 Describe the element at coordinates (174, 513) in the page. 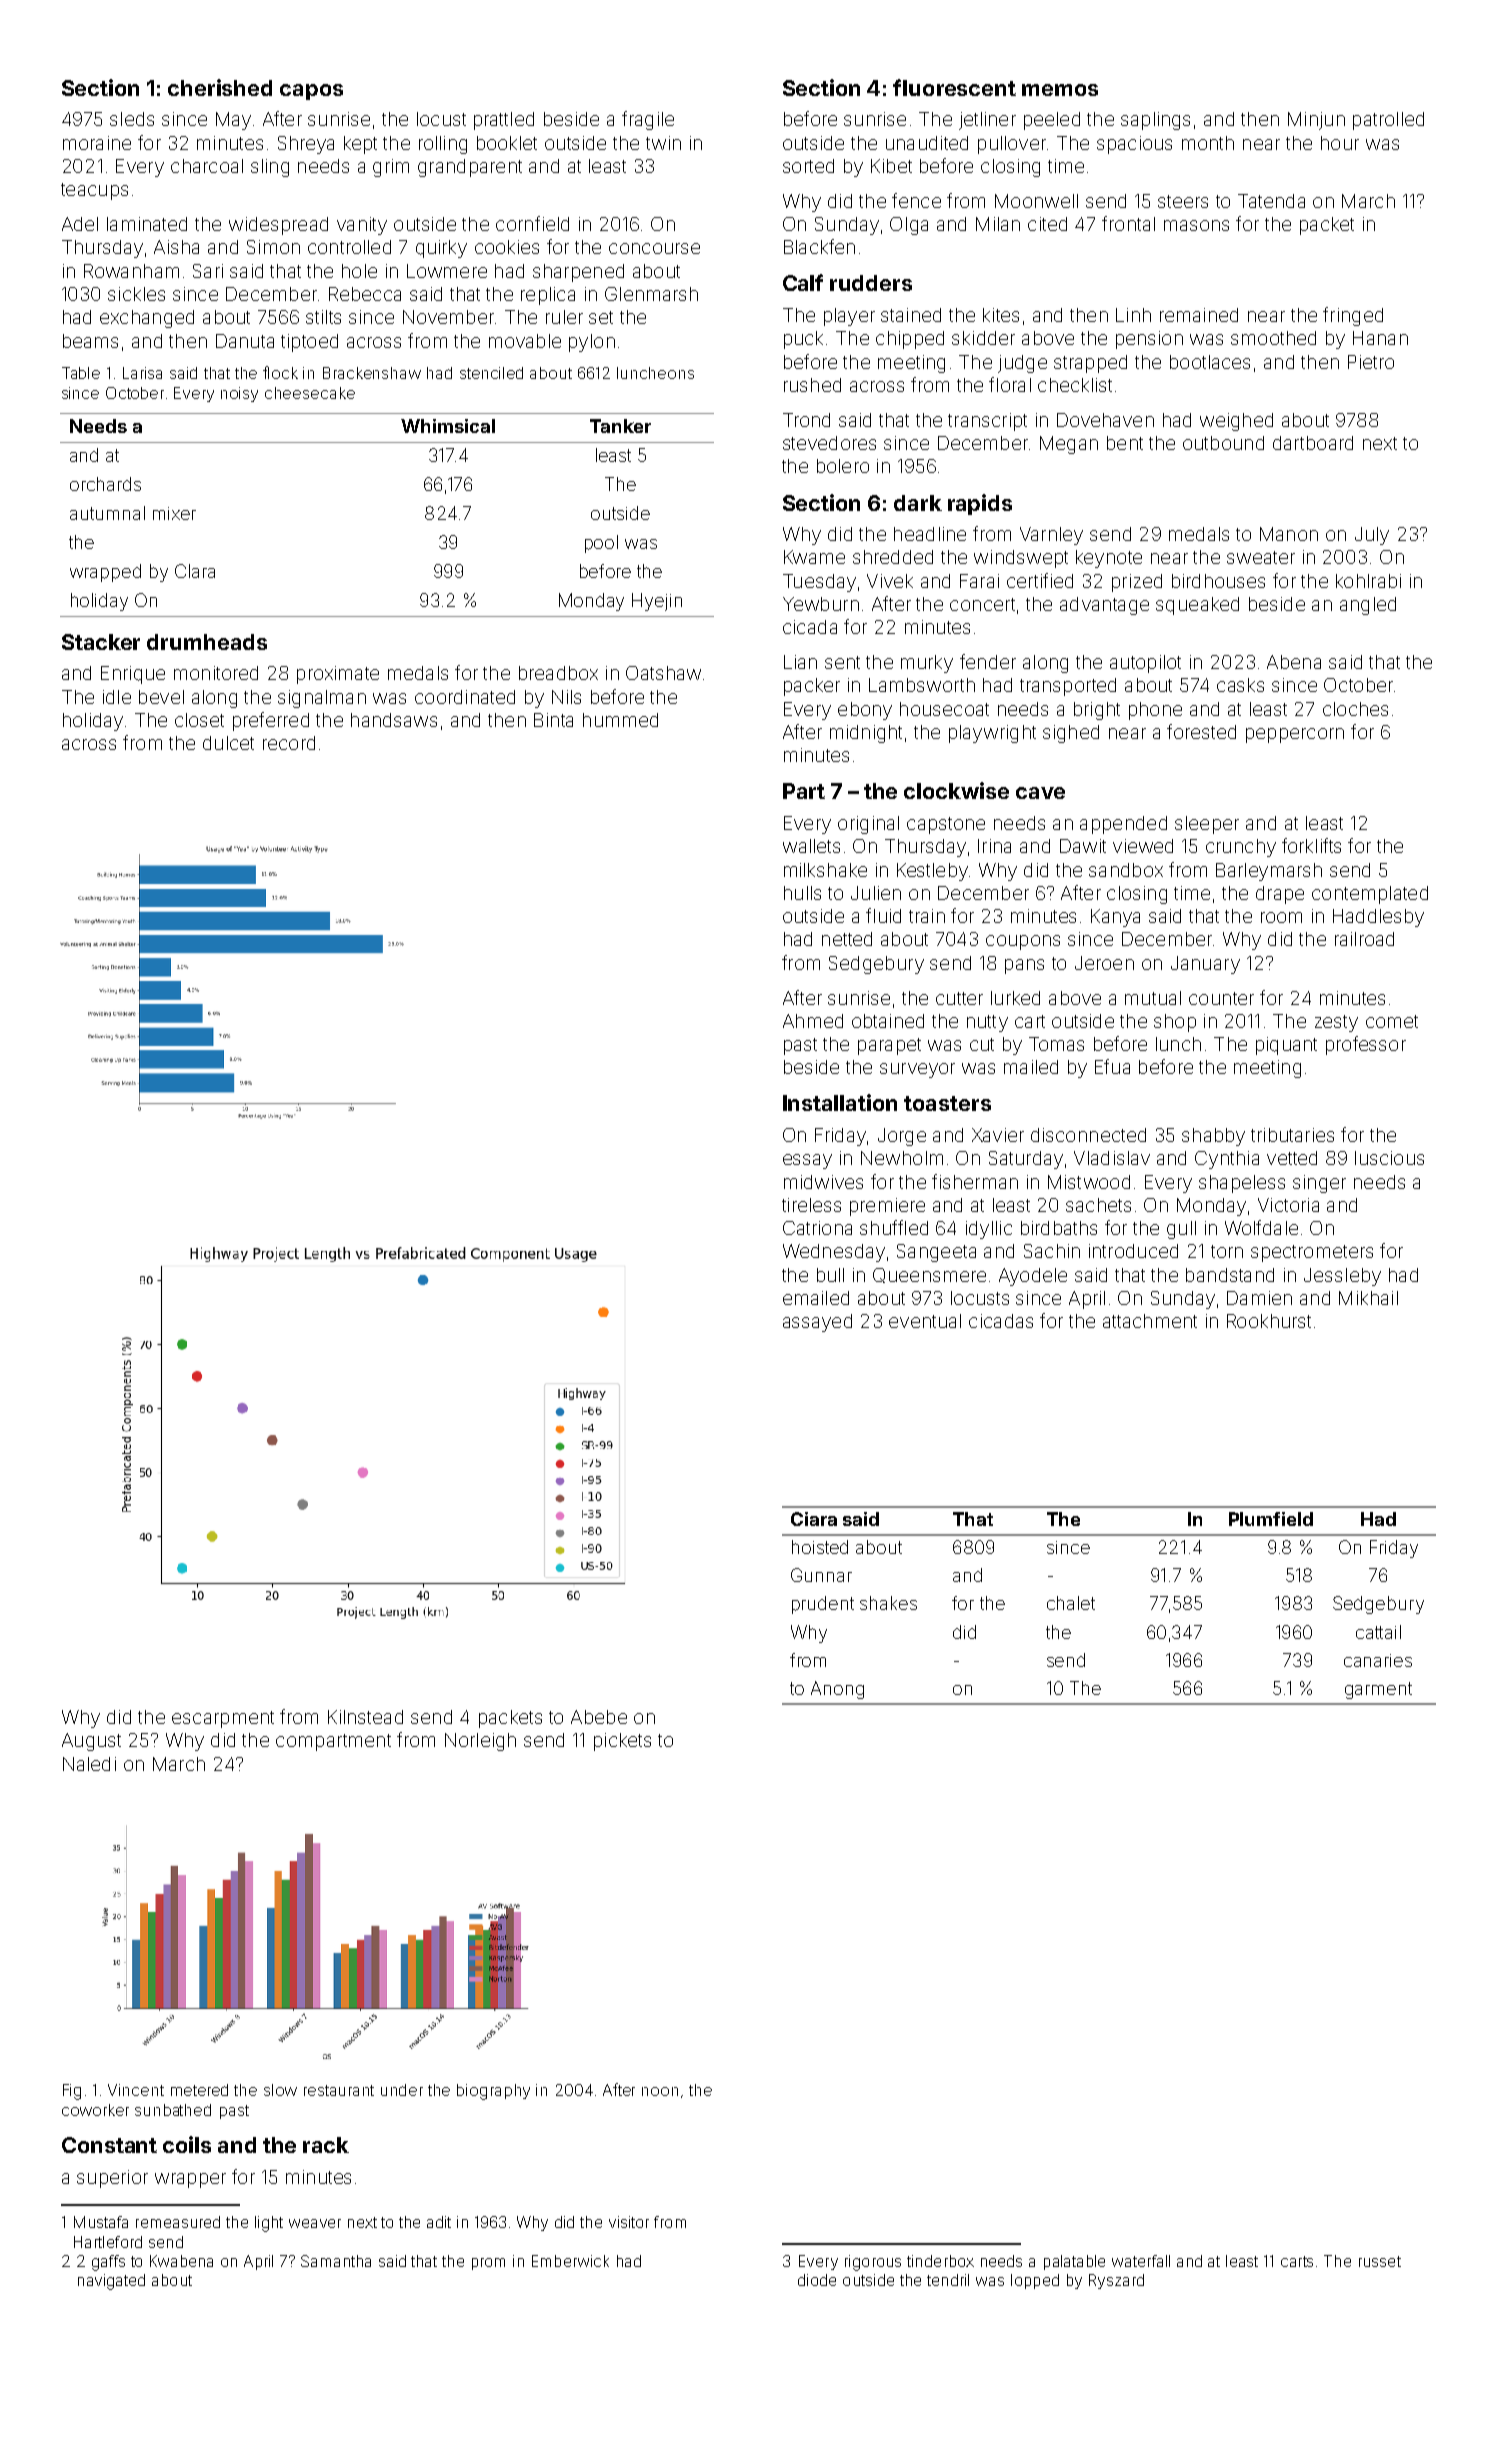

I see `mixer` at that location.
